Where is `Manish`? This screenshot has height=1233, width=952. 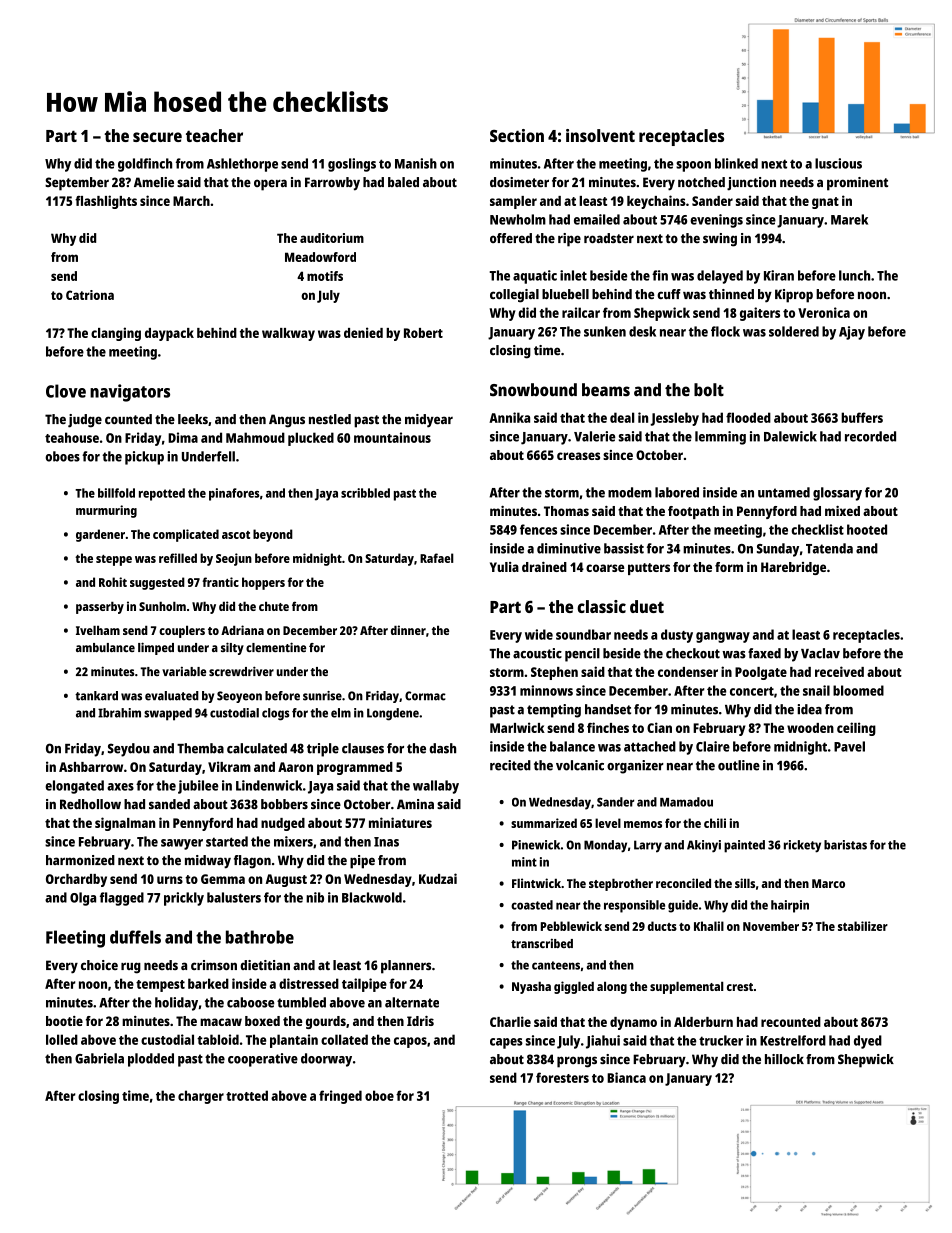
Manish is located at coordinates (416, 163).
